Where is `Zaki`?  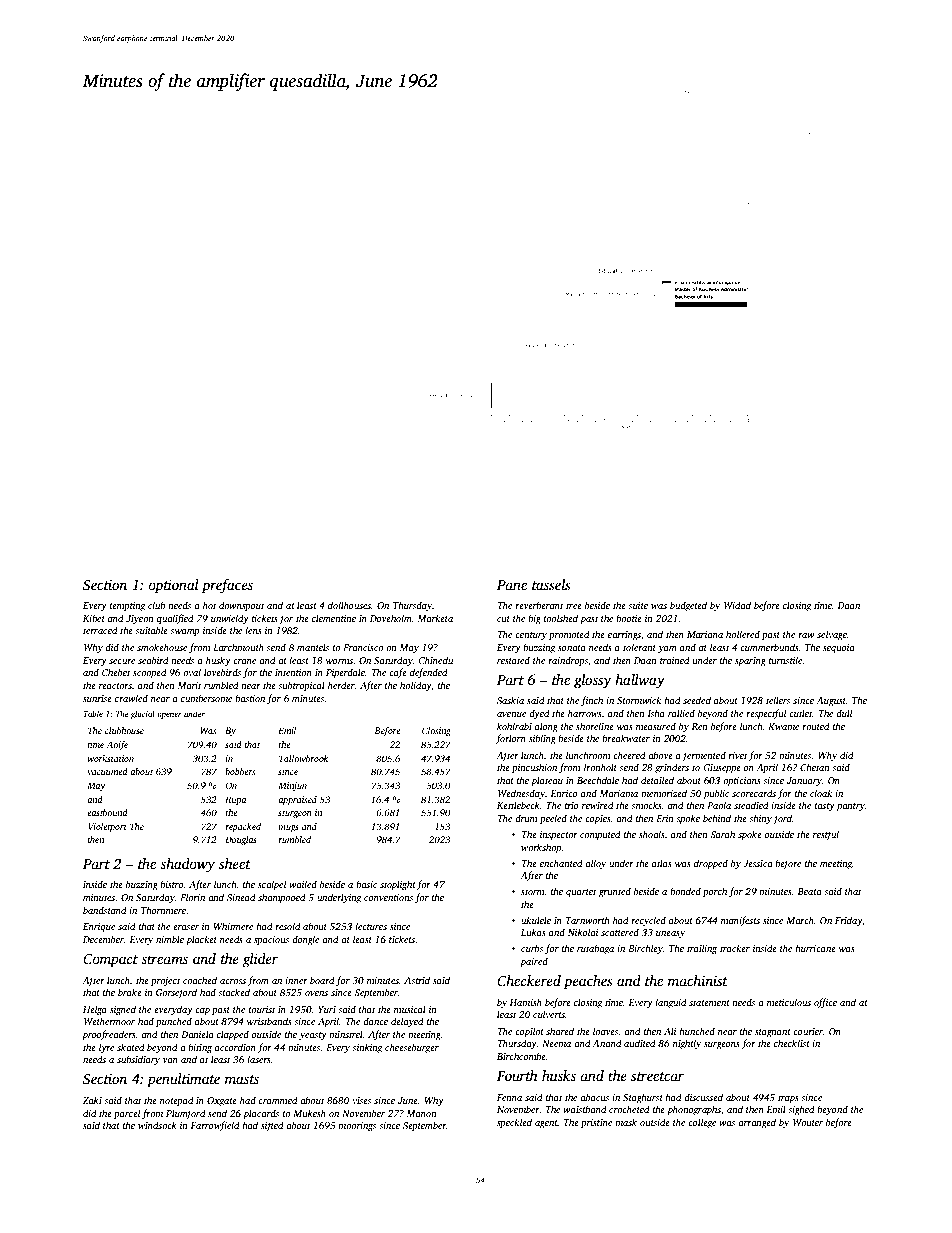
Zaki is located at coordinates (92, 1100).
